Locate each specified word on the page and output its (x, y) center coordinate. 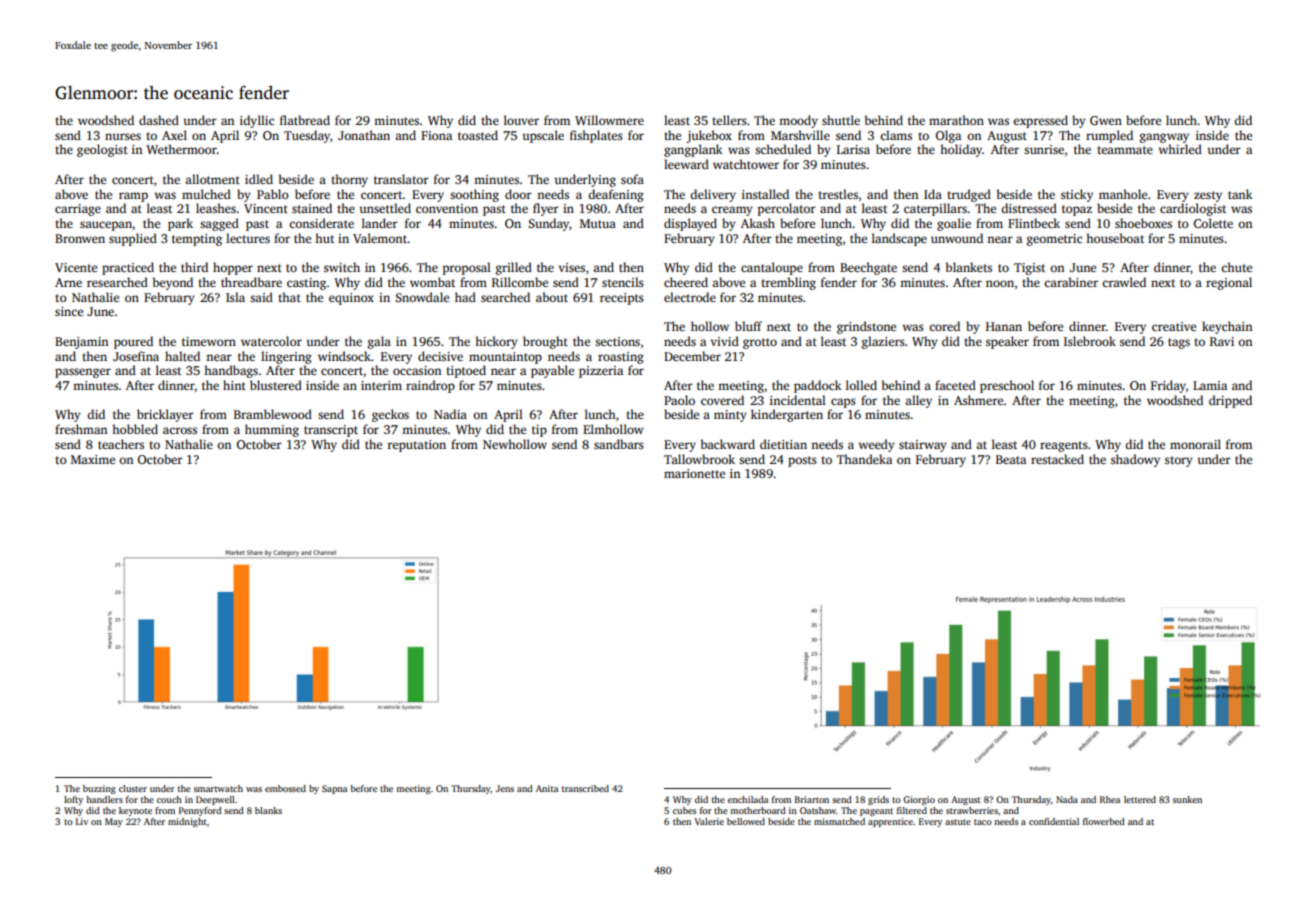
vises (571, 267)
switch (342, 267)
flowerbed (1104, 821)
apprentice (890, 822)
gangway (1164, 138)
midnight (187, 822)
